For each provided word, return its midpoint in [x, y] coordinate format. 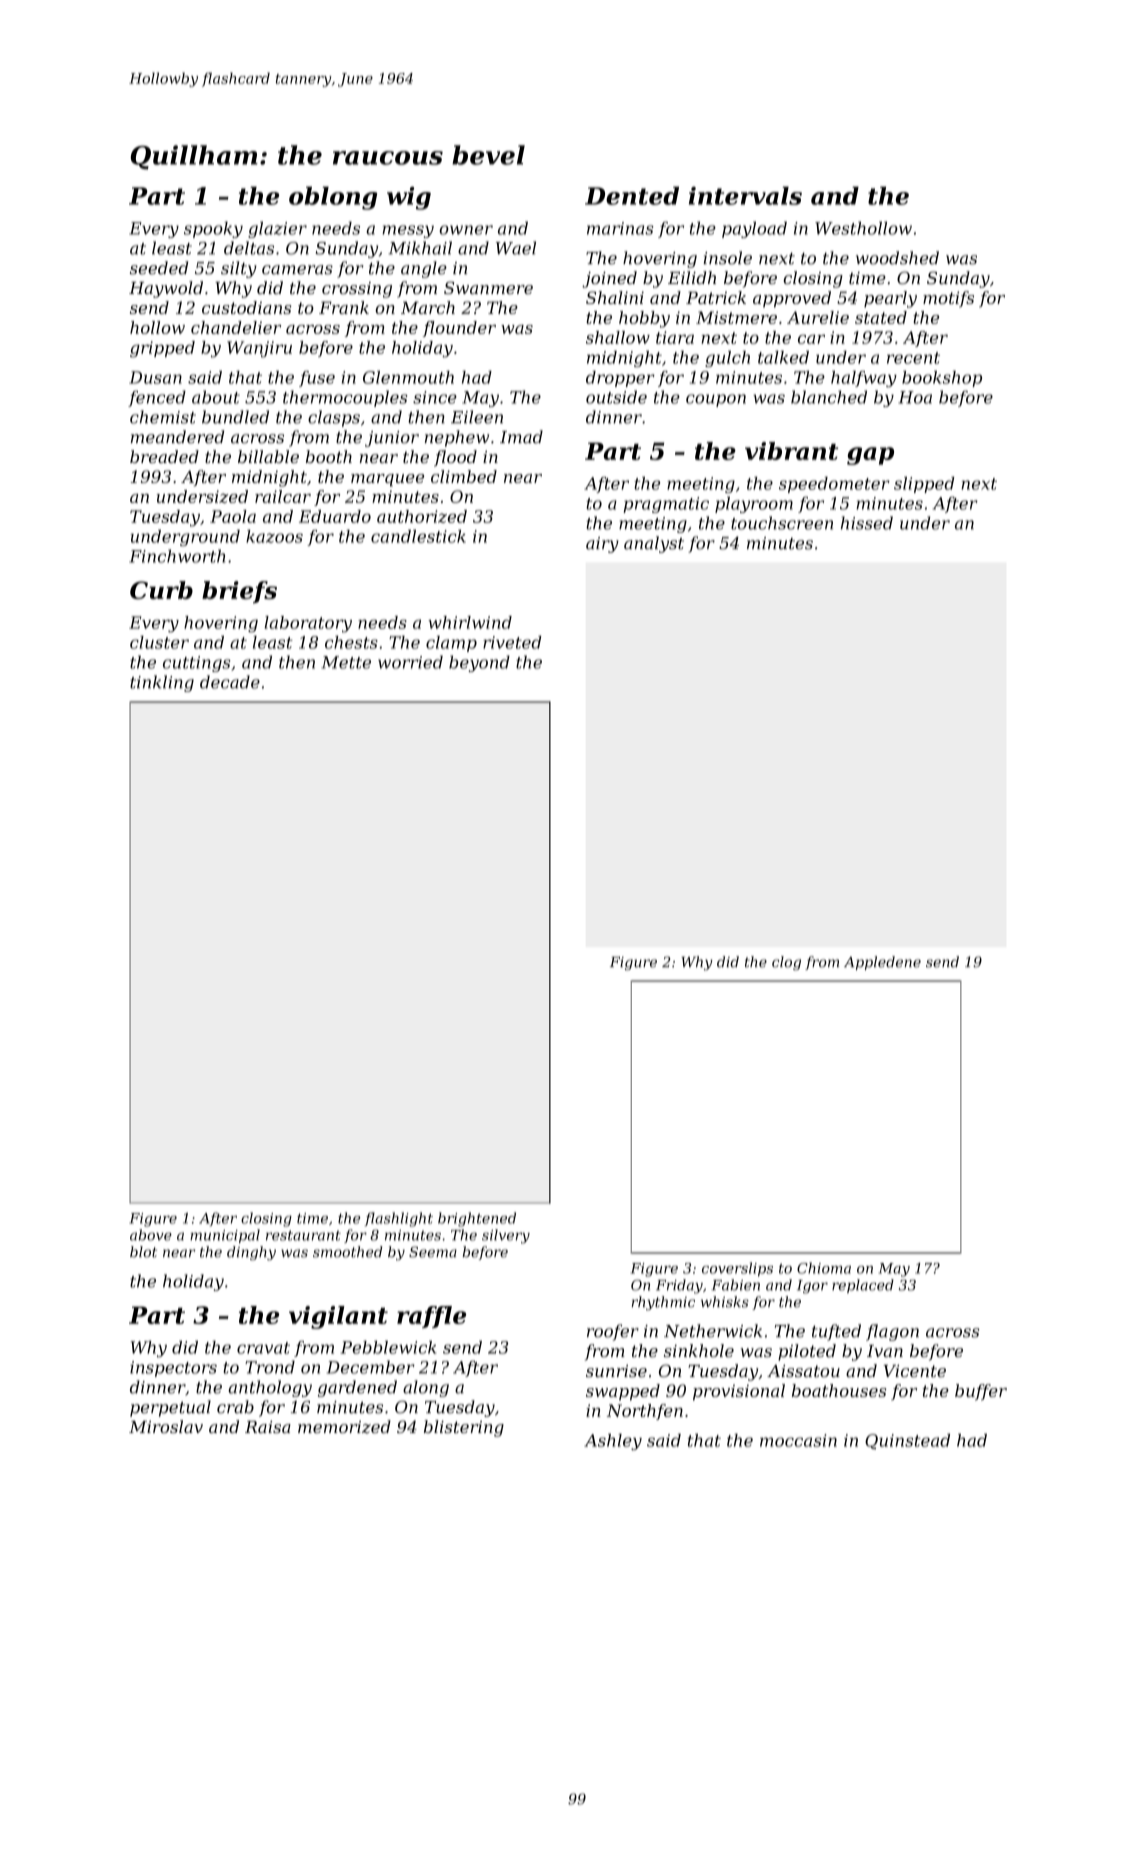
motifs [948, 299]
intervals [745, 195]
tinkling [162, 683]
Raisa [268, 1427]
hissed [867, 523]
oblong [333, 198]
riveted [512, 642]
